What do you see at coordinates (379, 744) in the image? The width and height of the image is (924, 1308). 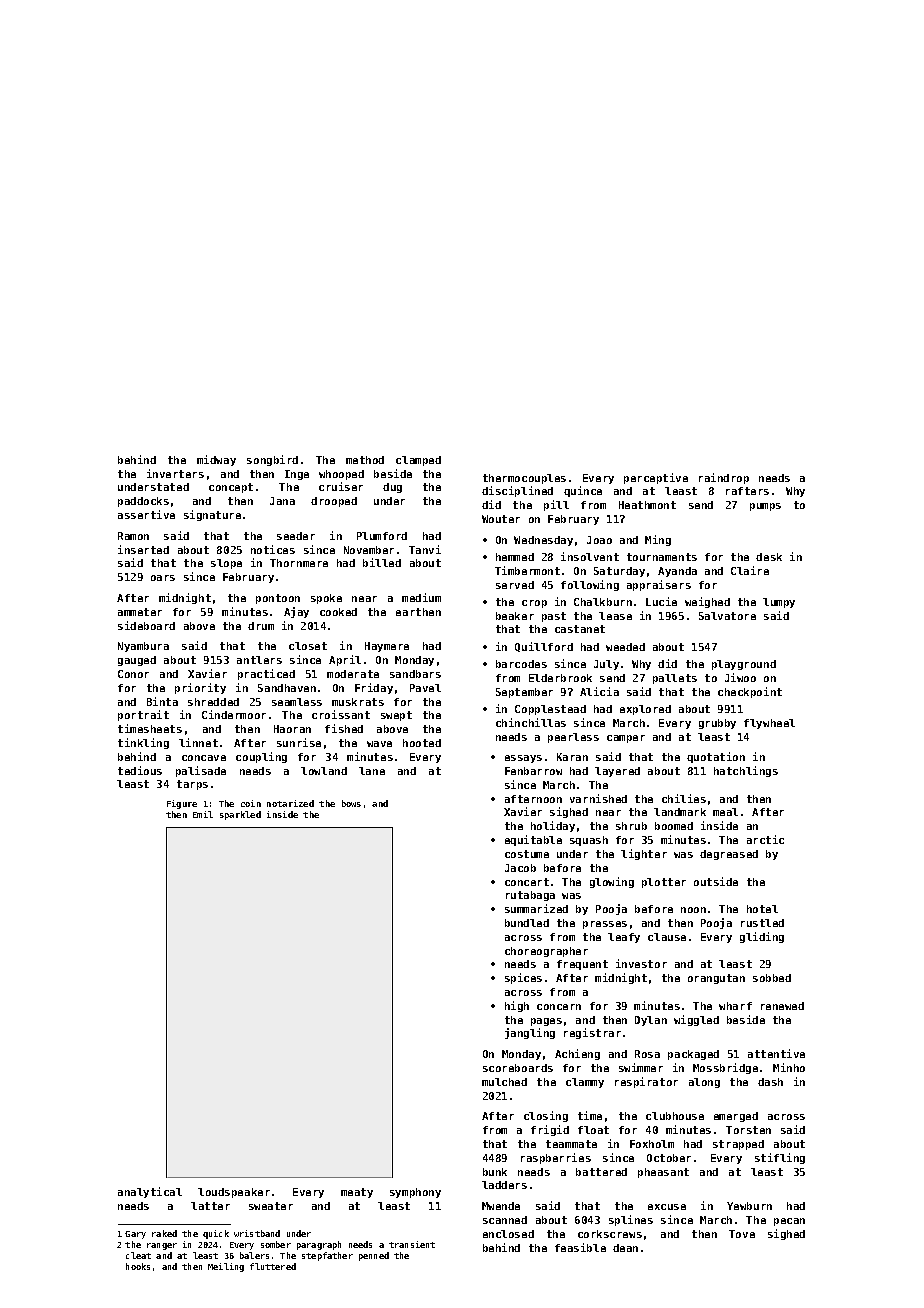 I see `wave` at bounding box center [379, 744].
